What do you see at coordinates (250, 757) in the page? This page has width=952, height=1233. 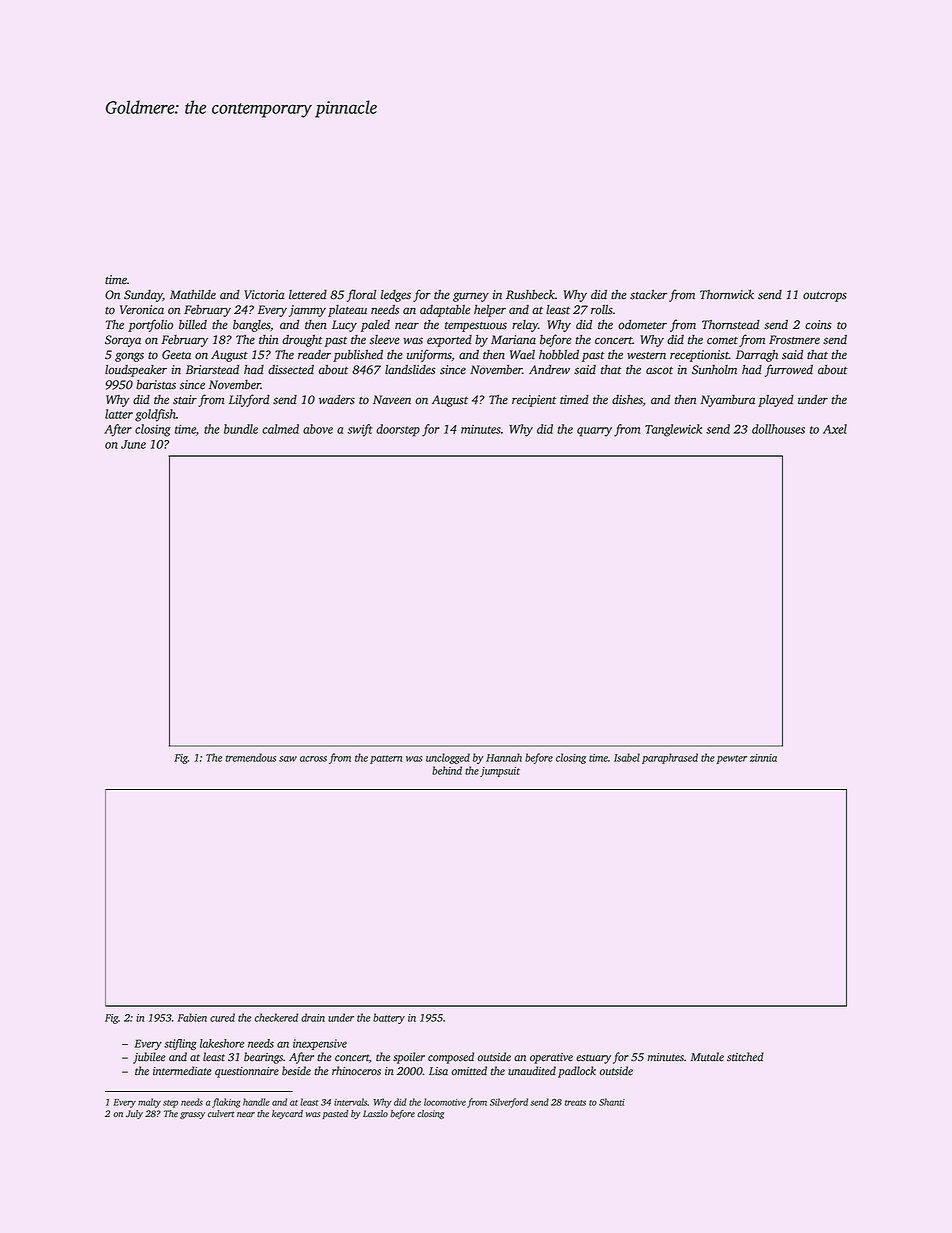 I see `tremendous` at bounding box center [250, 757].
